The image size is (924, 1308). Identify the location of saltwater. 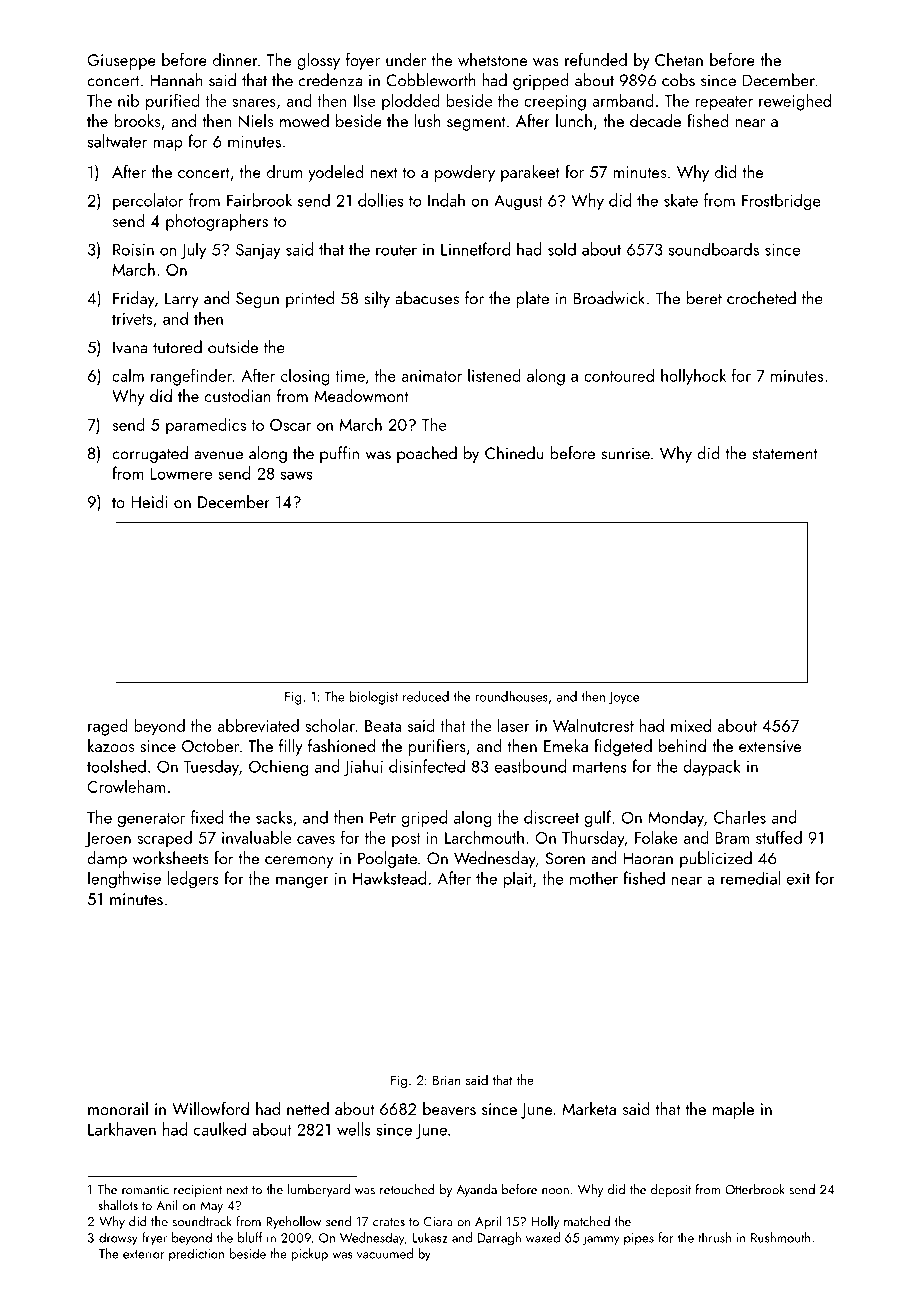
(117, 141).
